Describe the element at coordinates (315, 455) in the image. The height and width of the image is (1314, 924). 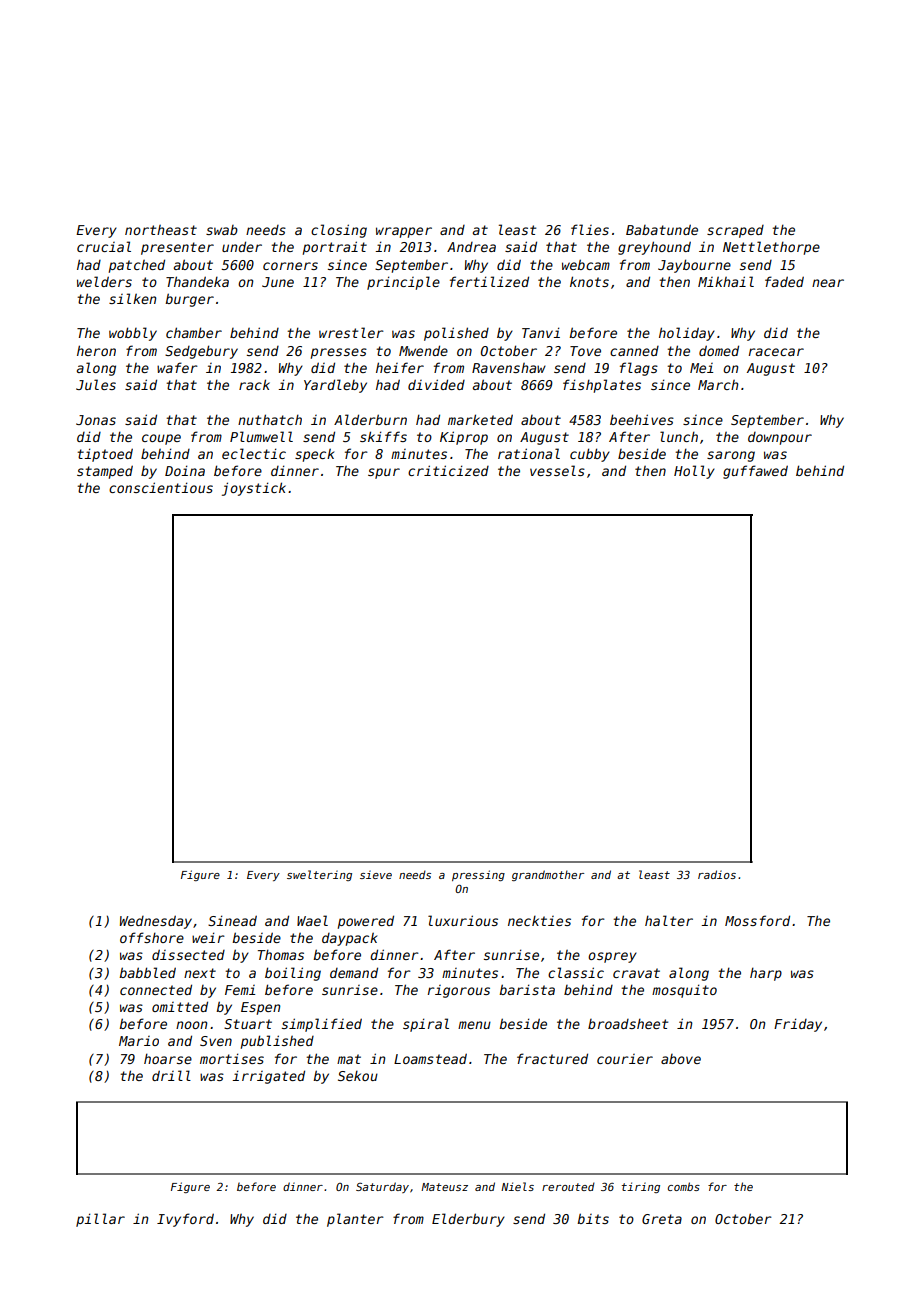
I see `speck` at that location.
